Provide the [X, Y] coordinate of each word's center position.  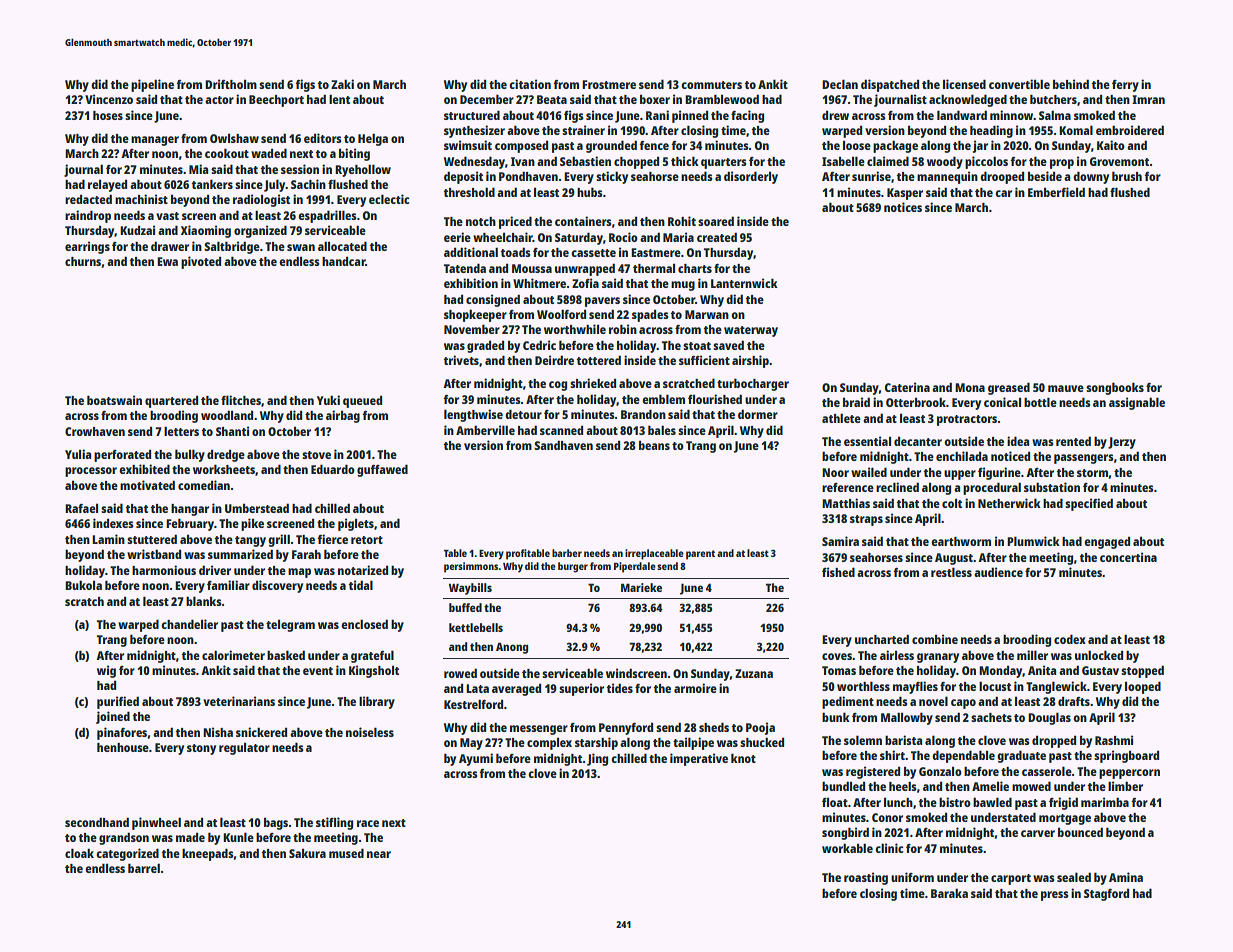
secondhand [97, 822]
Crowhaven [95, 431]
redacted [88, 199]
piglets [356, 524]
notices [903, 207]
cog [558, 386]
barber [567, 553]
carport [1011, 879]
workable [847, 848]
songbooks [1115, 388]
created [717, 237]
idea [1018, 441]
